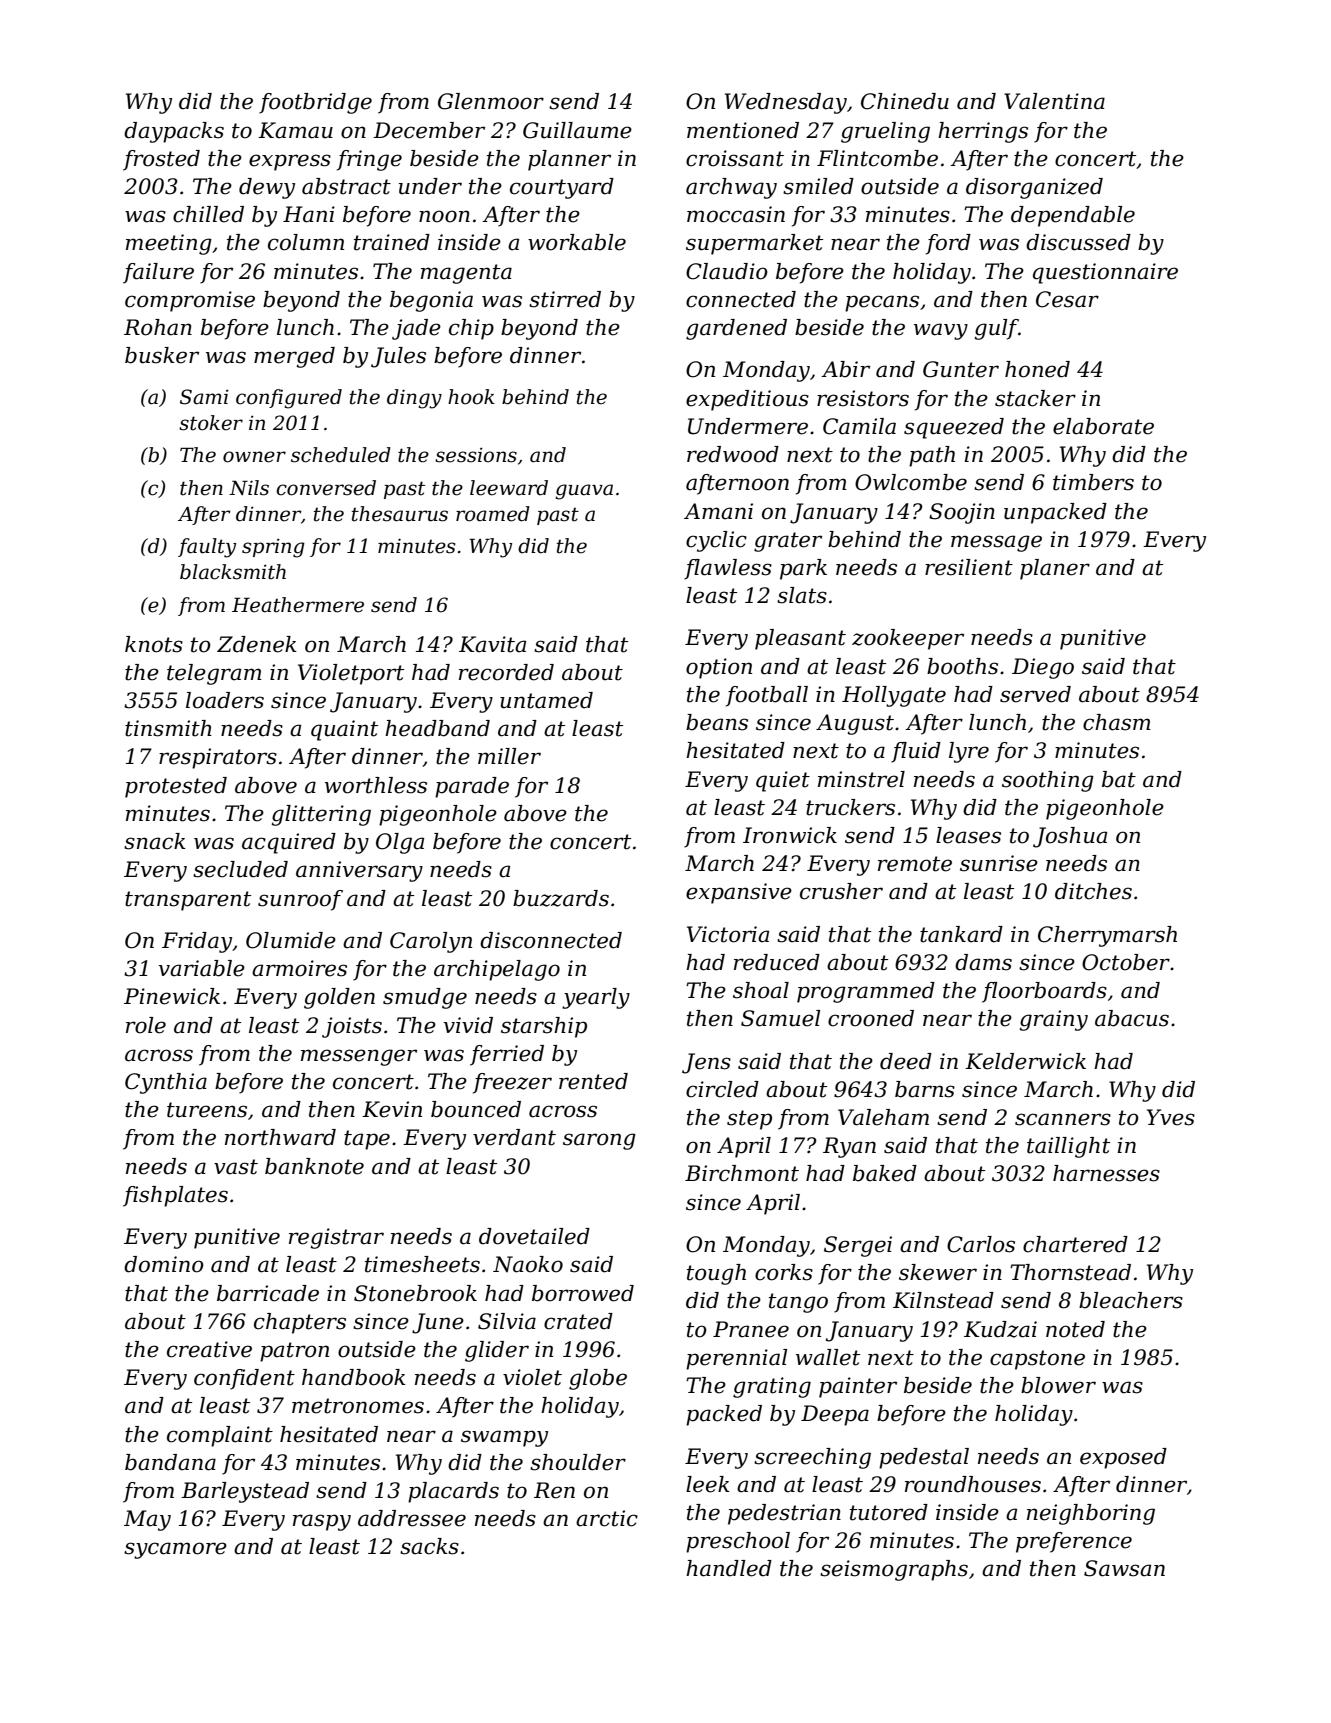 The width and height of the page is (1331, 1723). Describe the element at coordinates (747, 400) in the page. I see `expeditious` at that location.
